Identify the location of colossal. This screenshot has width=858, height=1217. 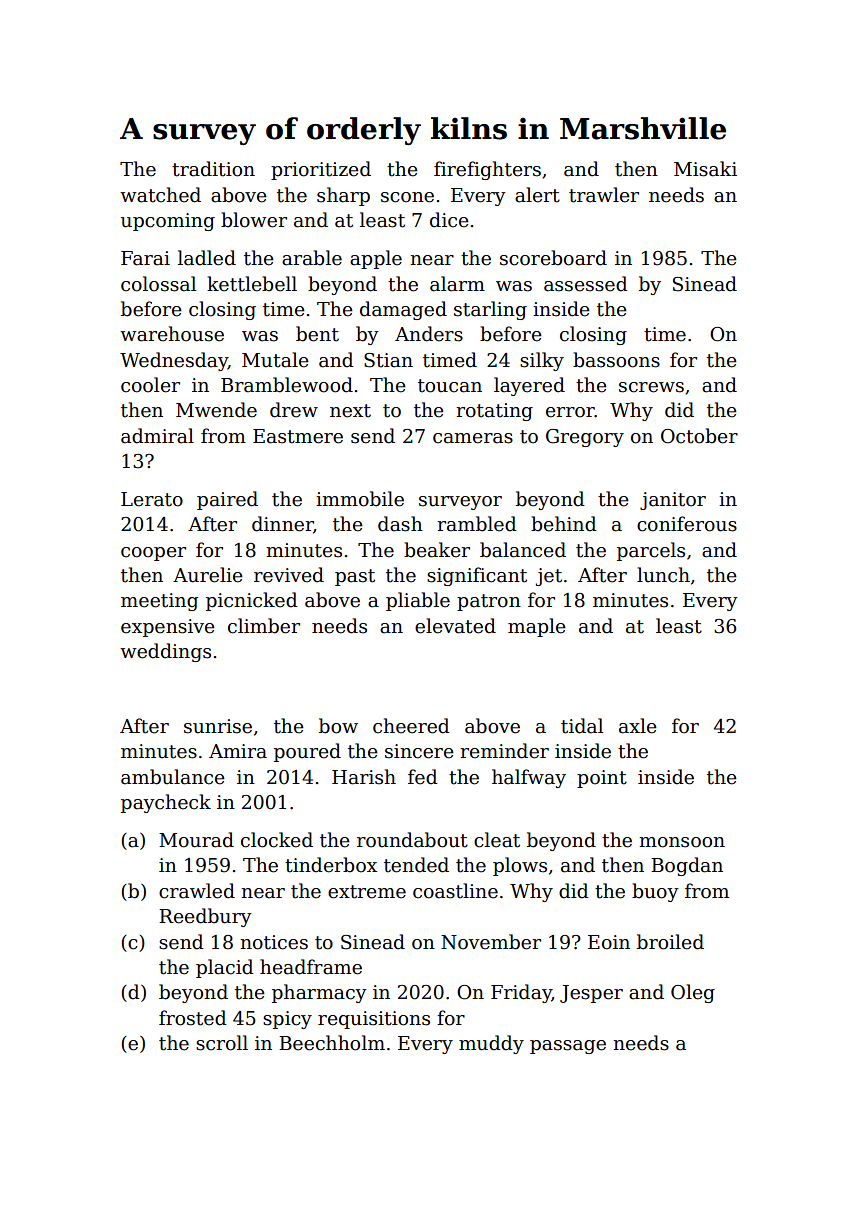
(158, 284).
